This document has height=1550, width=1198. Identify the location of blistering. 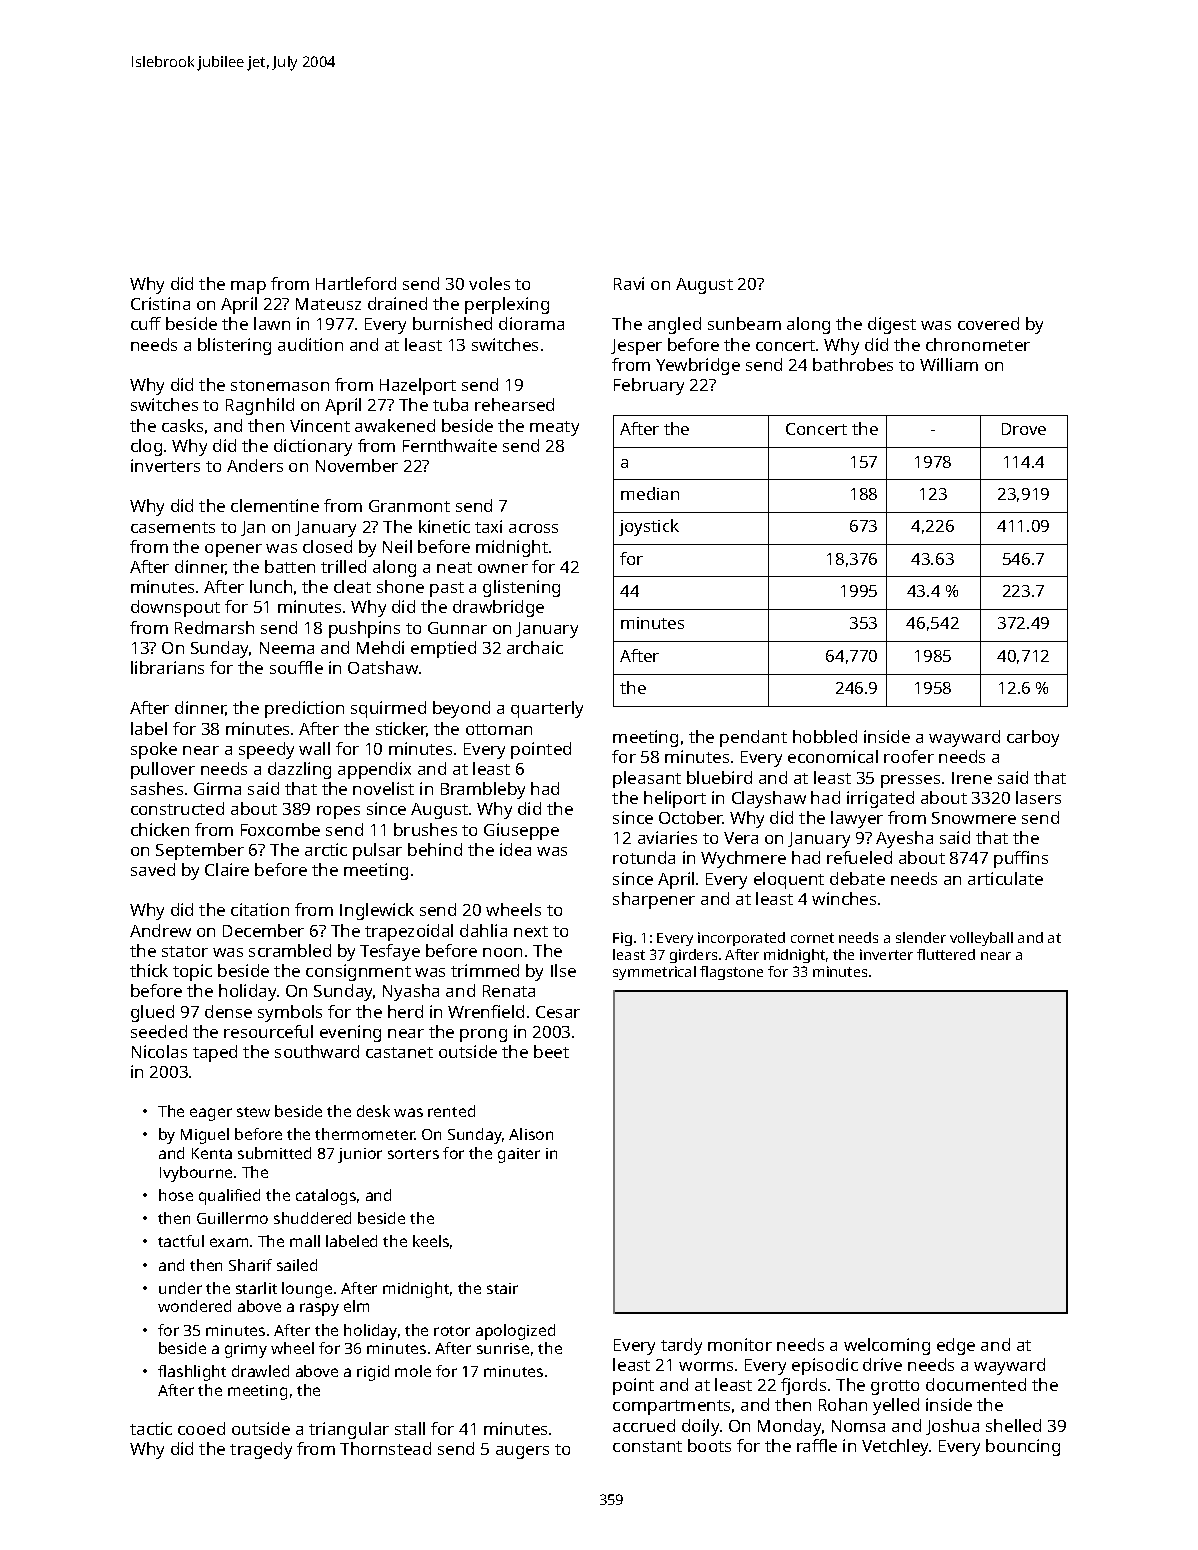
(234, 346).
